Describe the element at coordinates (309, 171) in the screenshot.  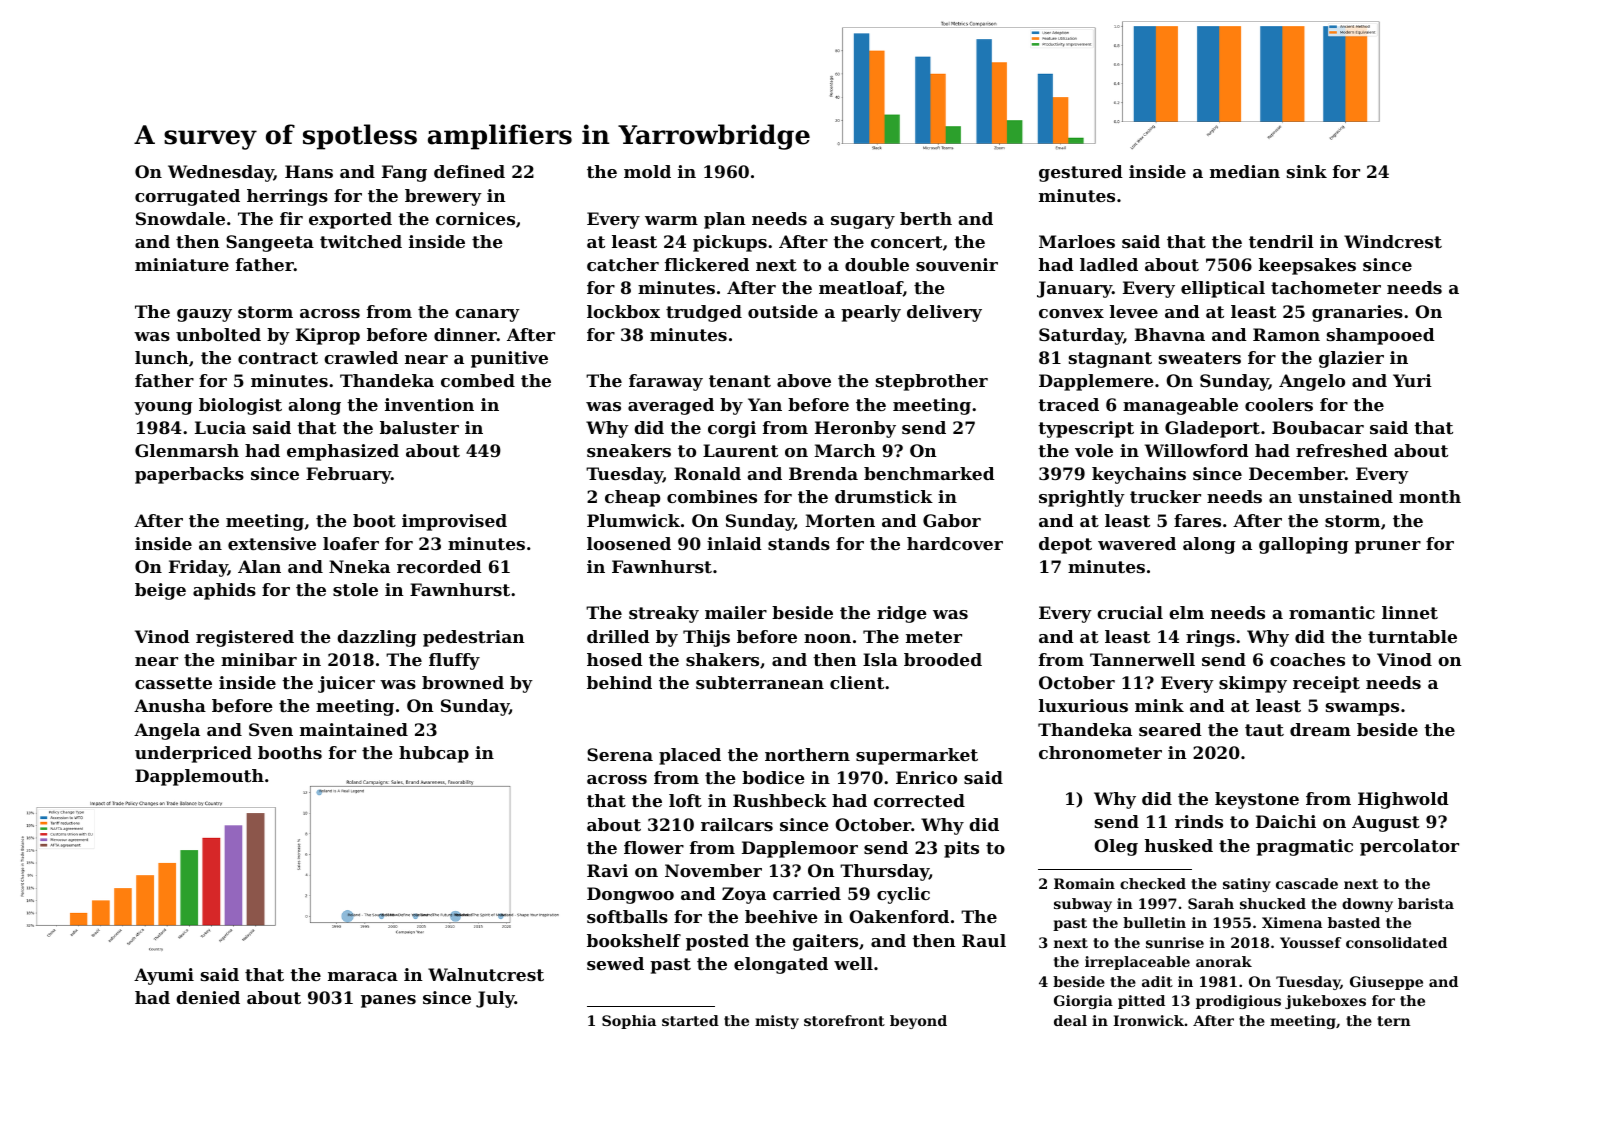
I see `Hans` at that location.
